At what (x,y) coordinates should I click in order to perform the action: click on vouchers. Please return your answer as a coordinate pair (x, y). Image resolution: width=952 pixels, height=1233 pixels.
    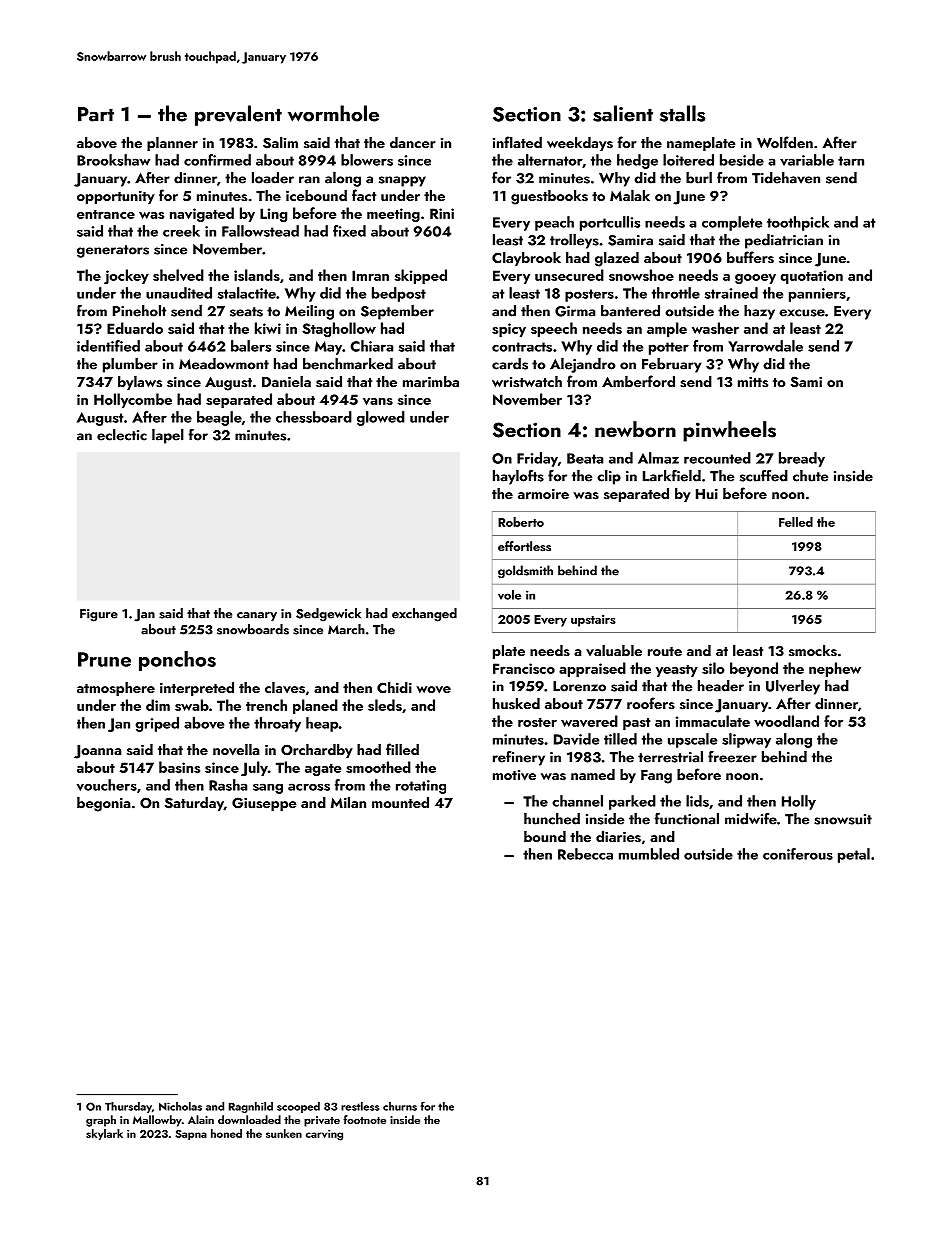
    Looking at the image, I should click on (107, 785).
